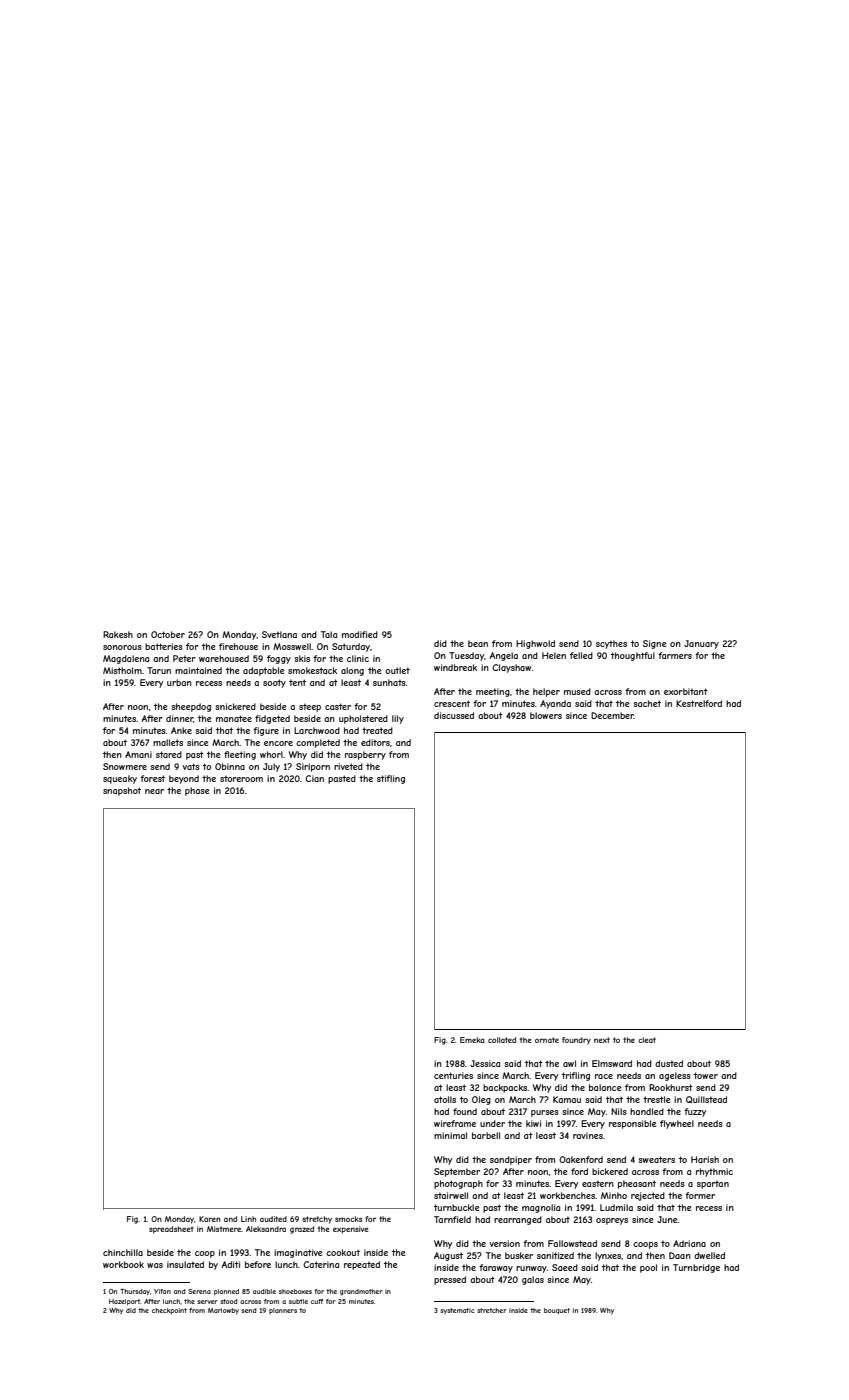 This screenshot has width=849, height=1400. Describe the element at coordinates (492, 1123) in the screenshot. I see `under` at that location.
